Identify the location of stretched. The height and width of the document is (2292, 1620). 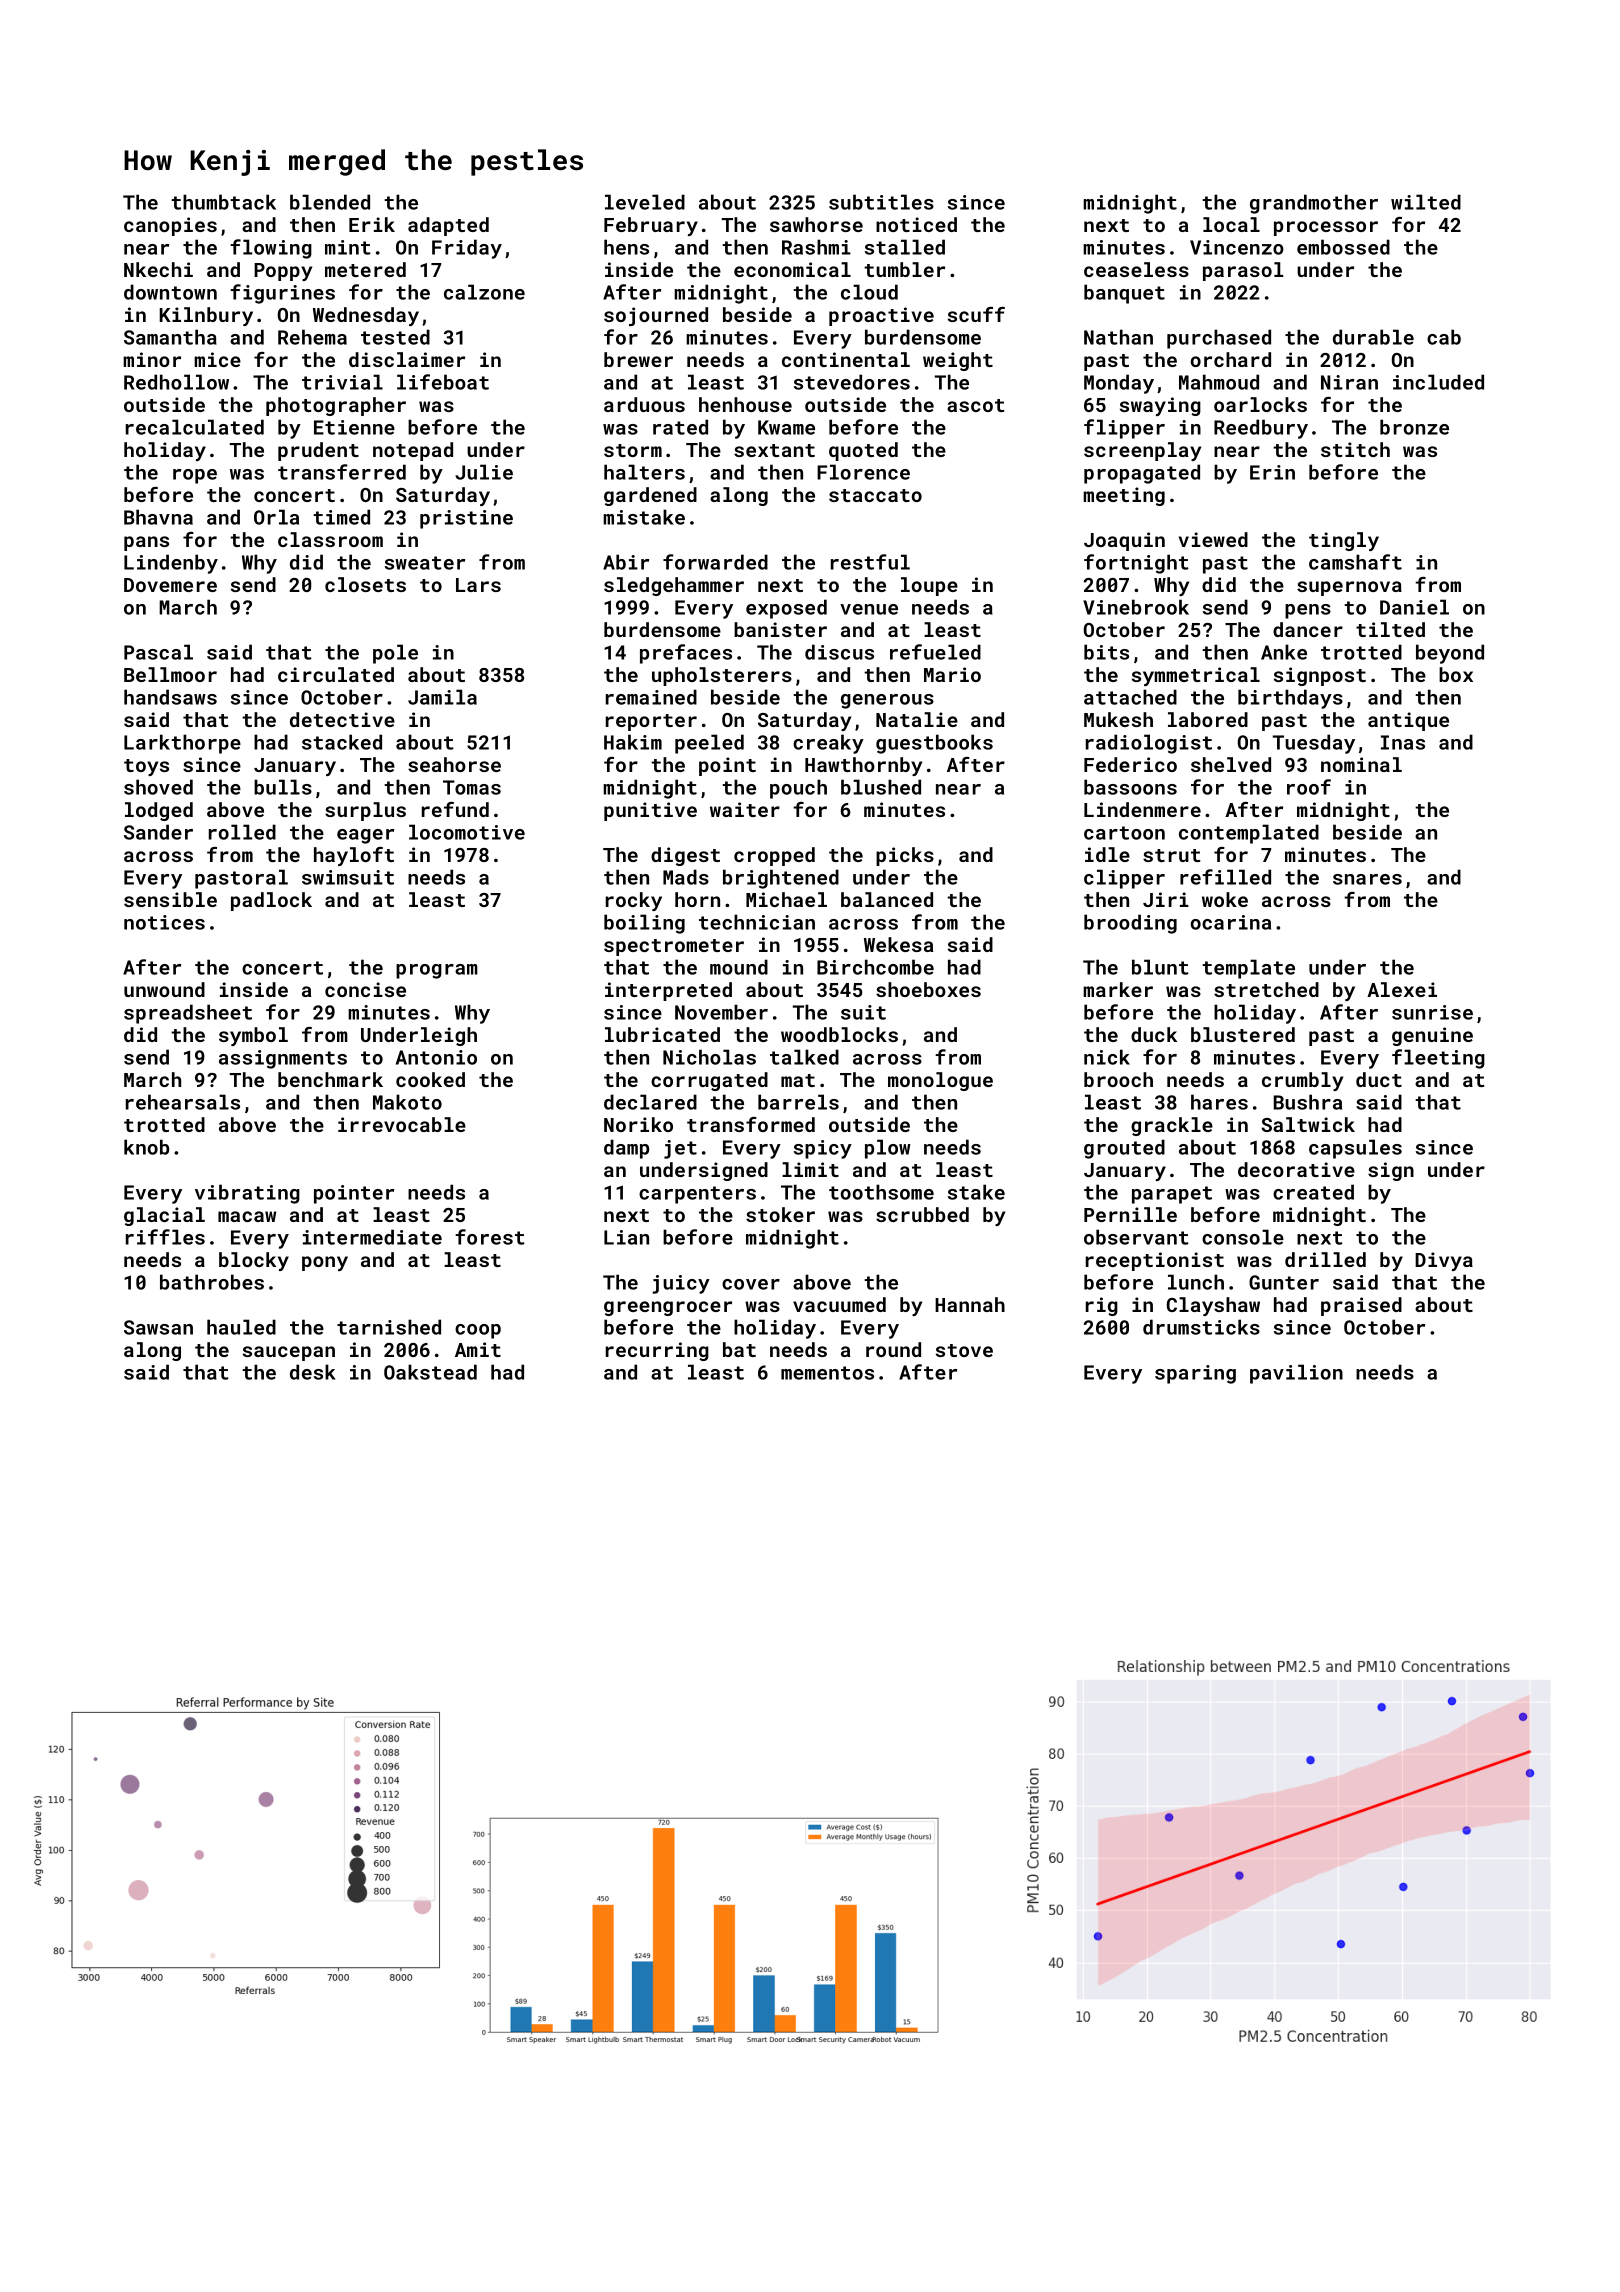
(1266, 989).
